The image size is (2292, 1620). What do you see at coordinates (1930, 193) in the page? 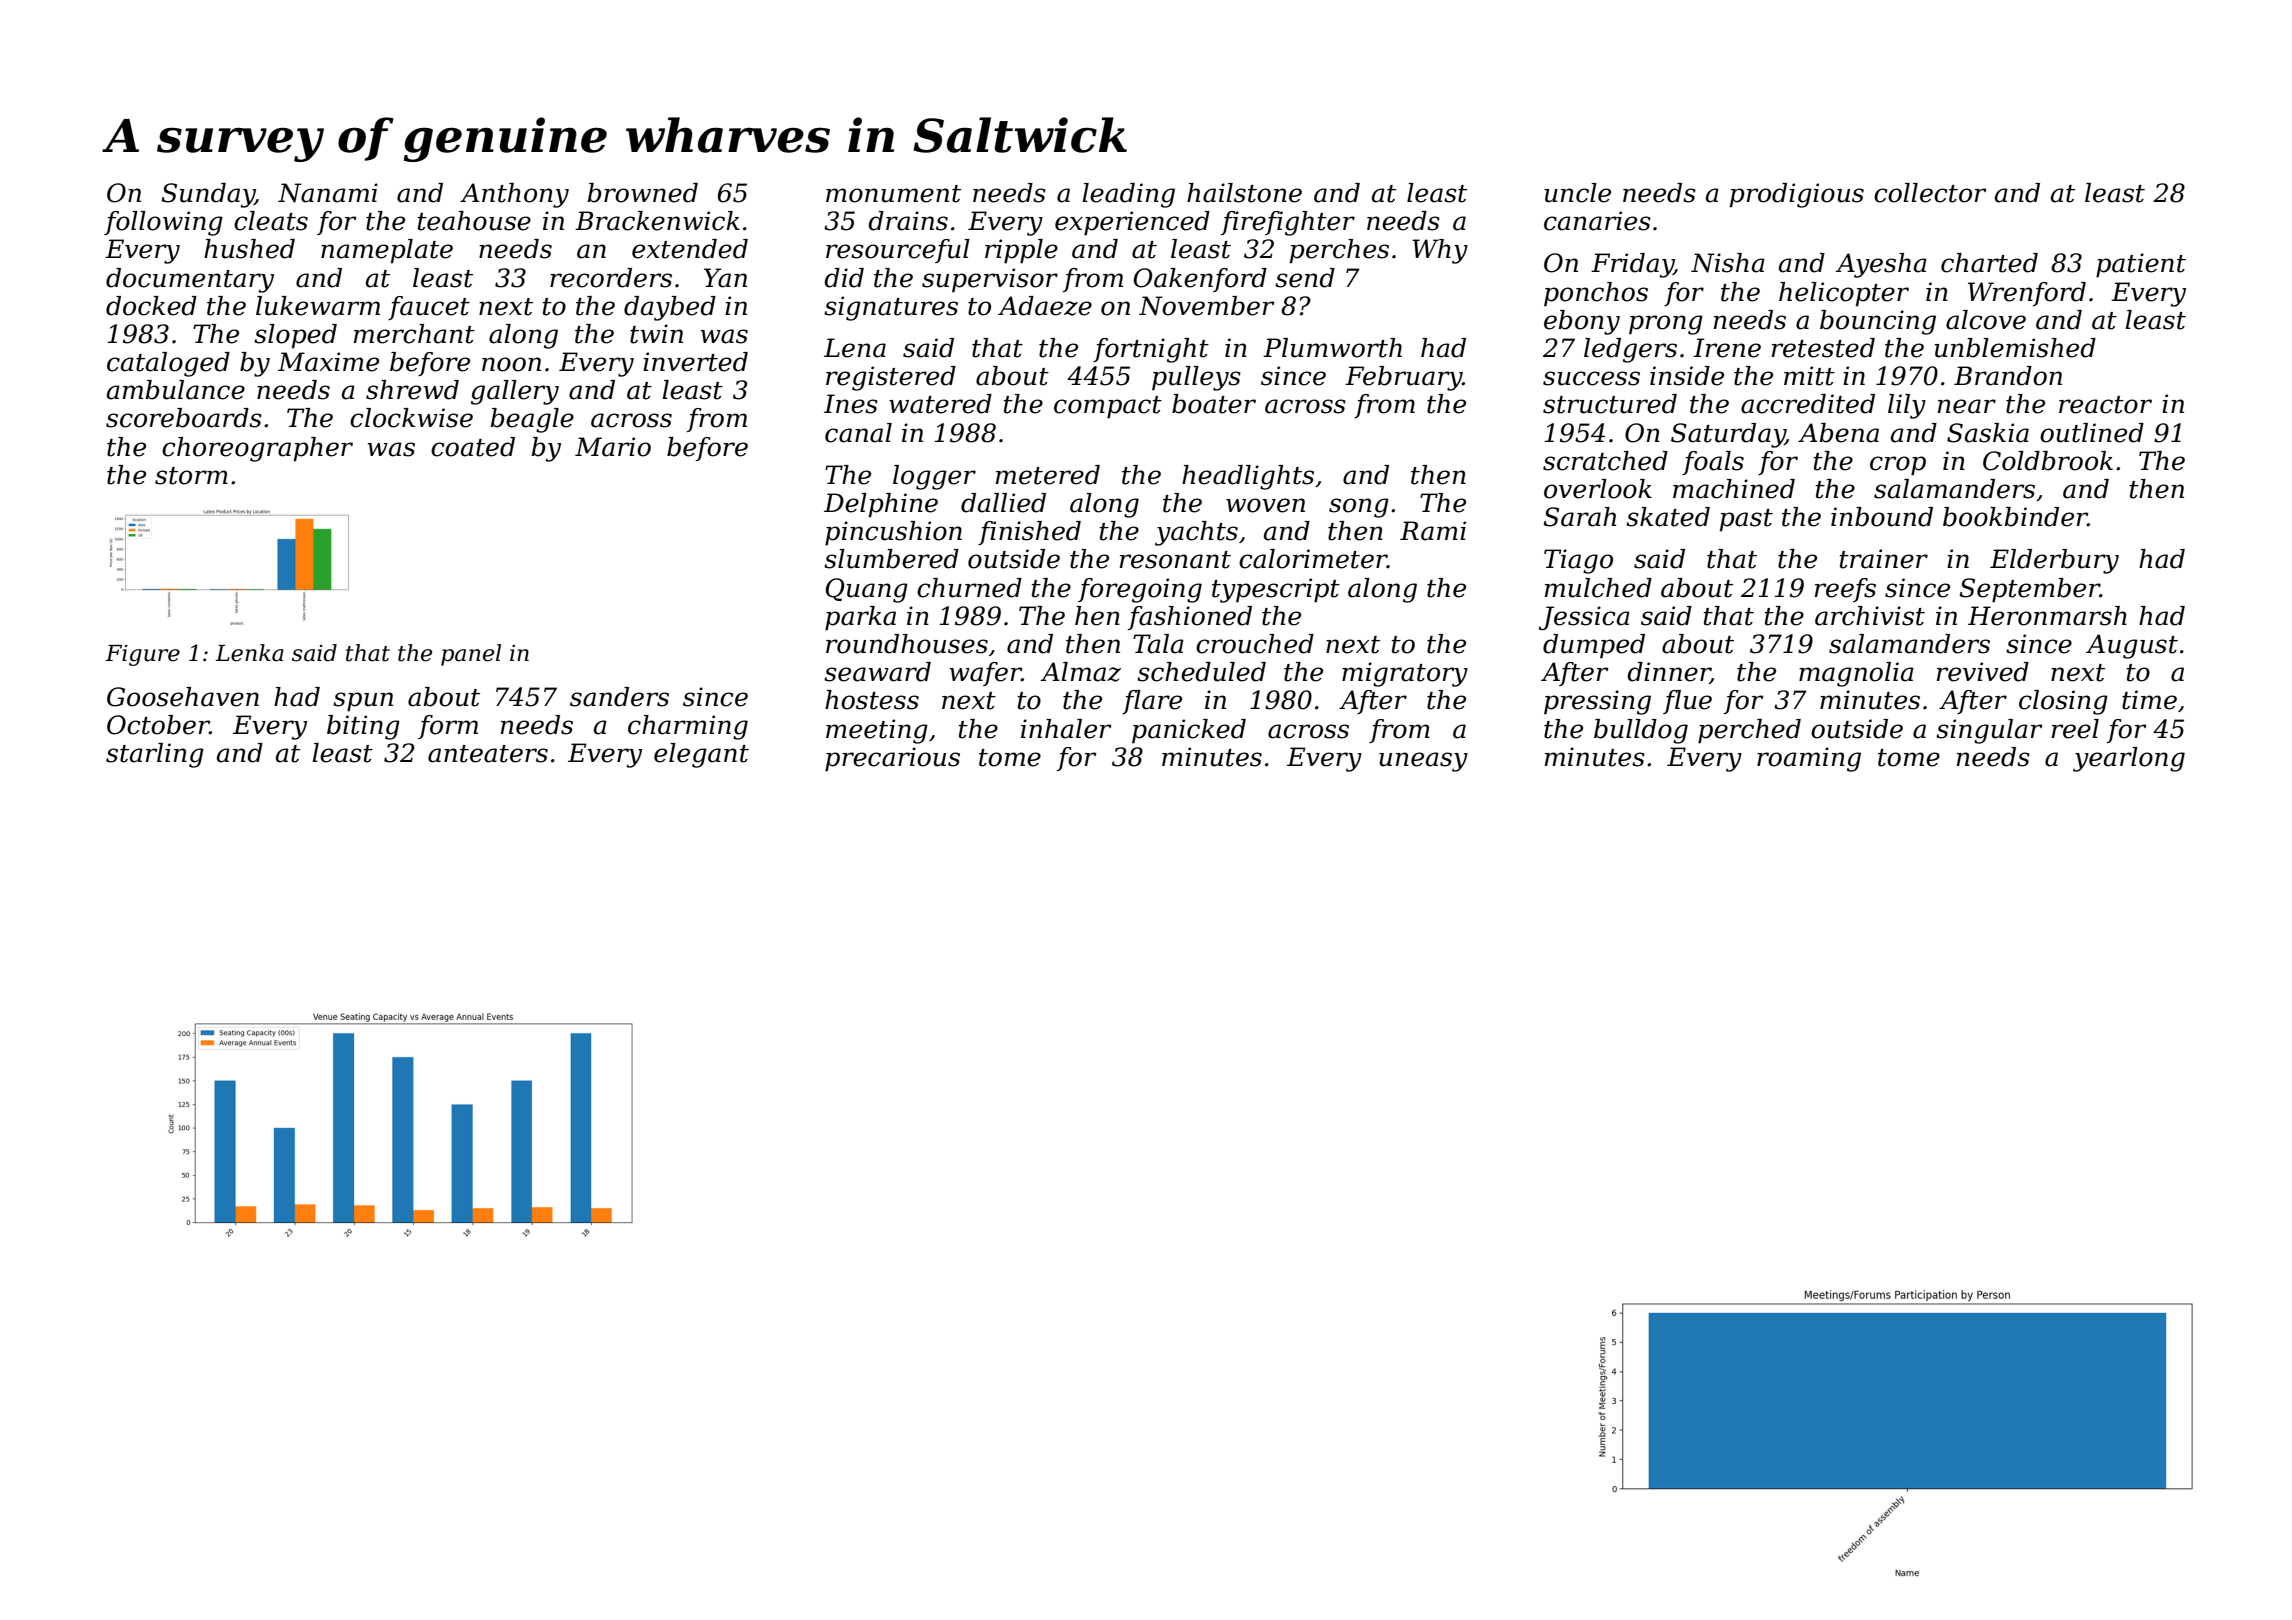
I see `collector` at bounding box center [1930, 193].
